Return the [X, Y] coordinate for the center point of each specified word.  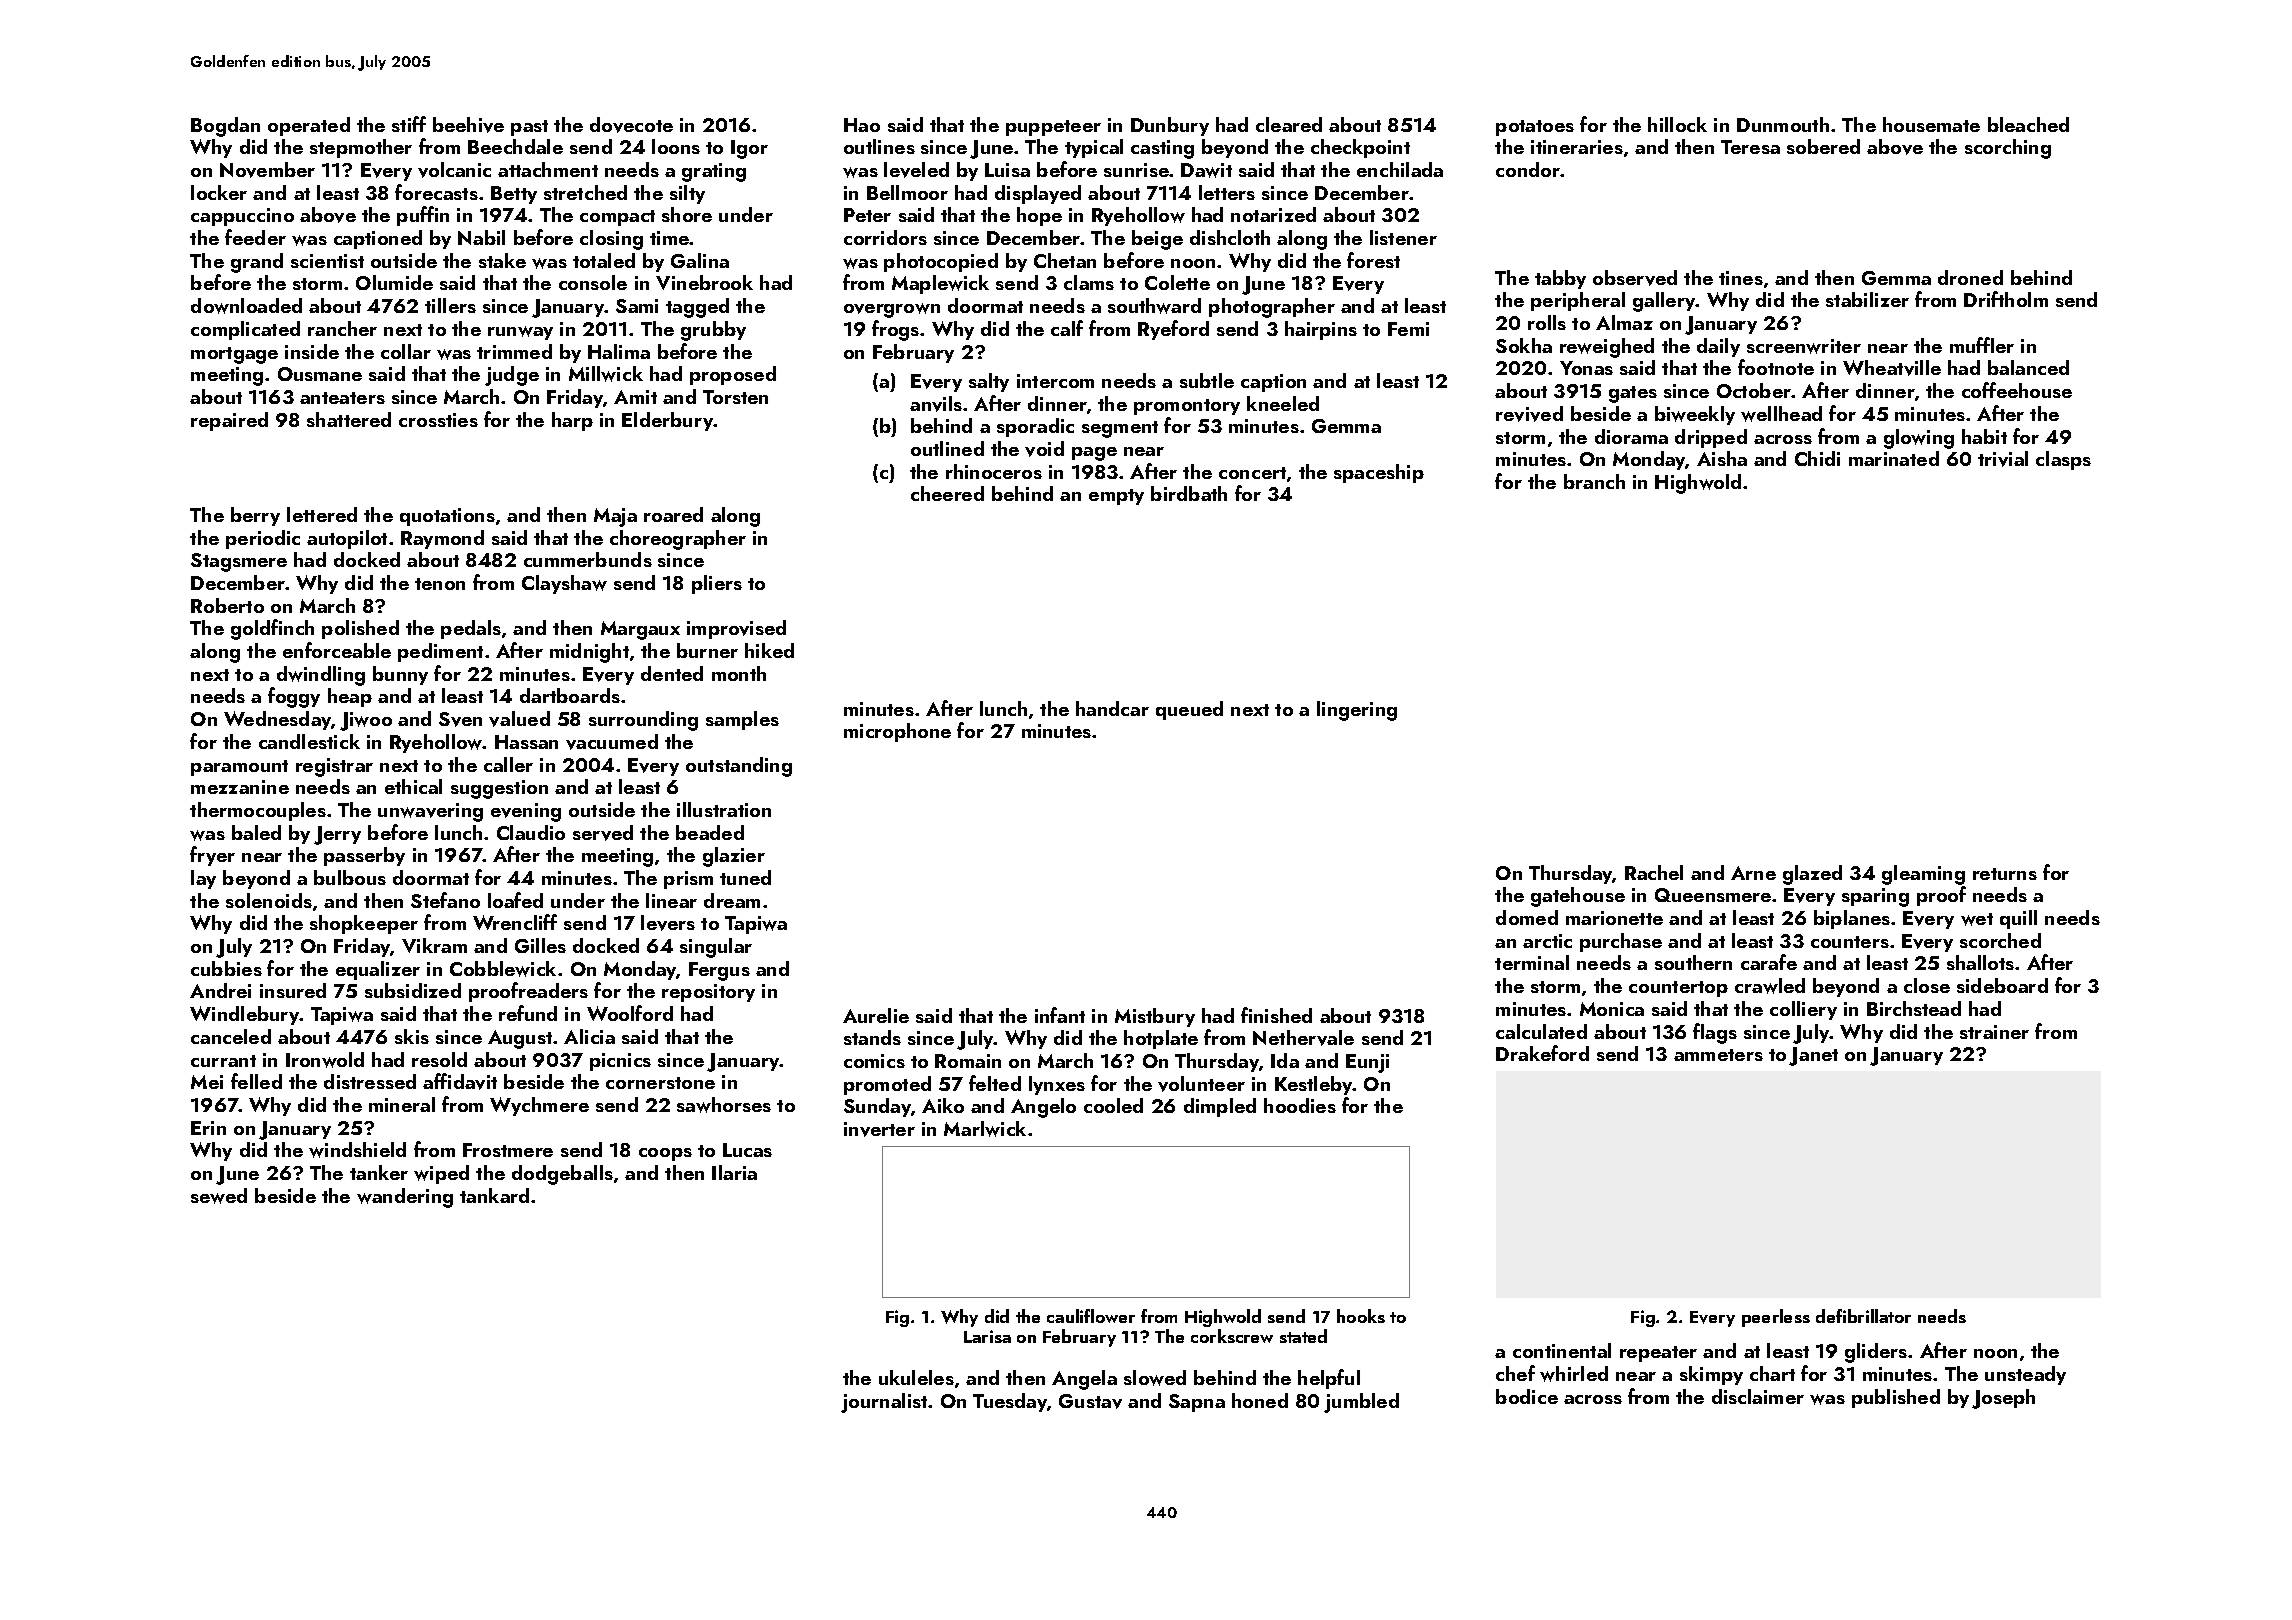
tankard [494, 1195]
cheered [947, 493]
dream [732, 900]
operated [309, 126]
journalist [884, 1403]
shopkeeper [364, 924]
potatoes [1535, 128]
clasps [2063, 460]
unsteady [2025, 1375]
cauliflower [1091, 1316]
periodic [263, 539]
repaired [229, 421]
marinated [1894, 458]
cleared [1289, 124]
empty [1116, 497]
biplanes [1852, 919]
